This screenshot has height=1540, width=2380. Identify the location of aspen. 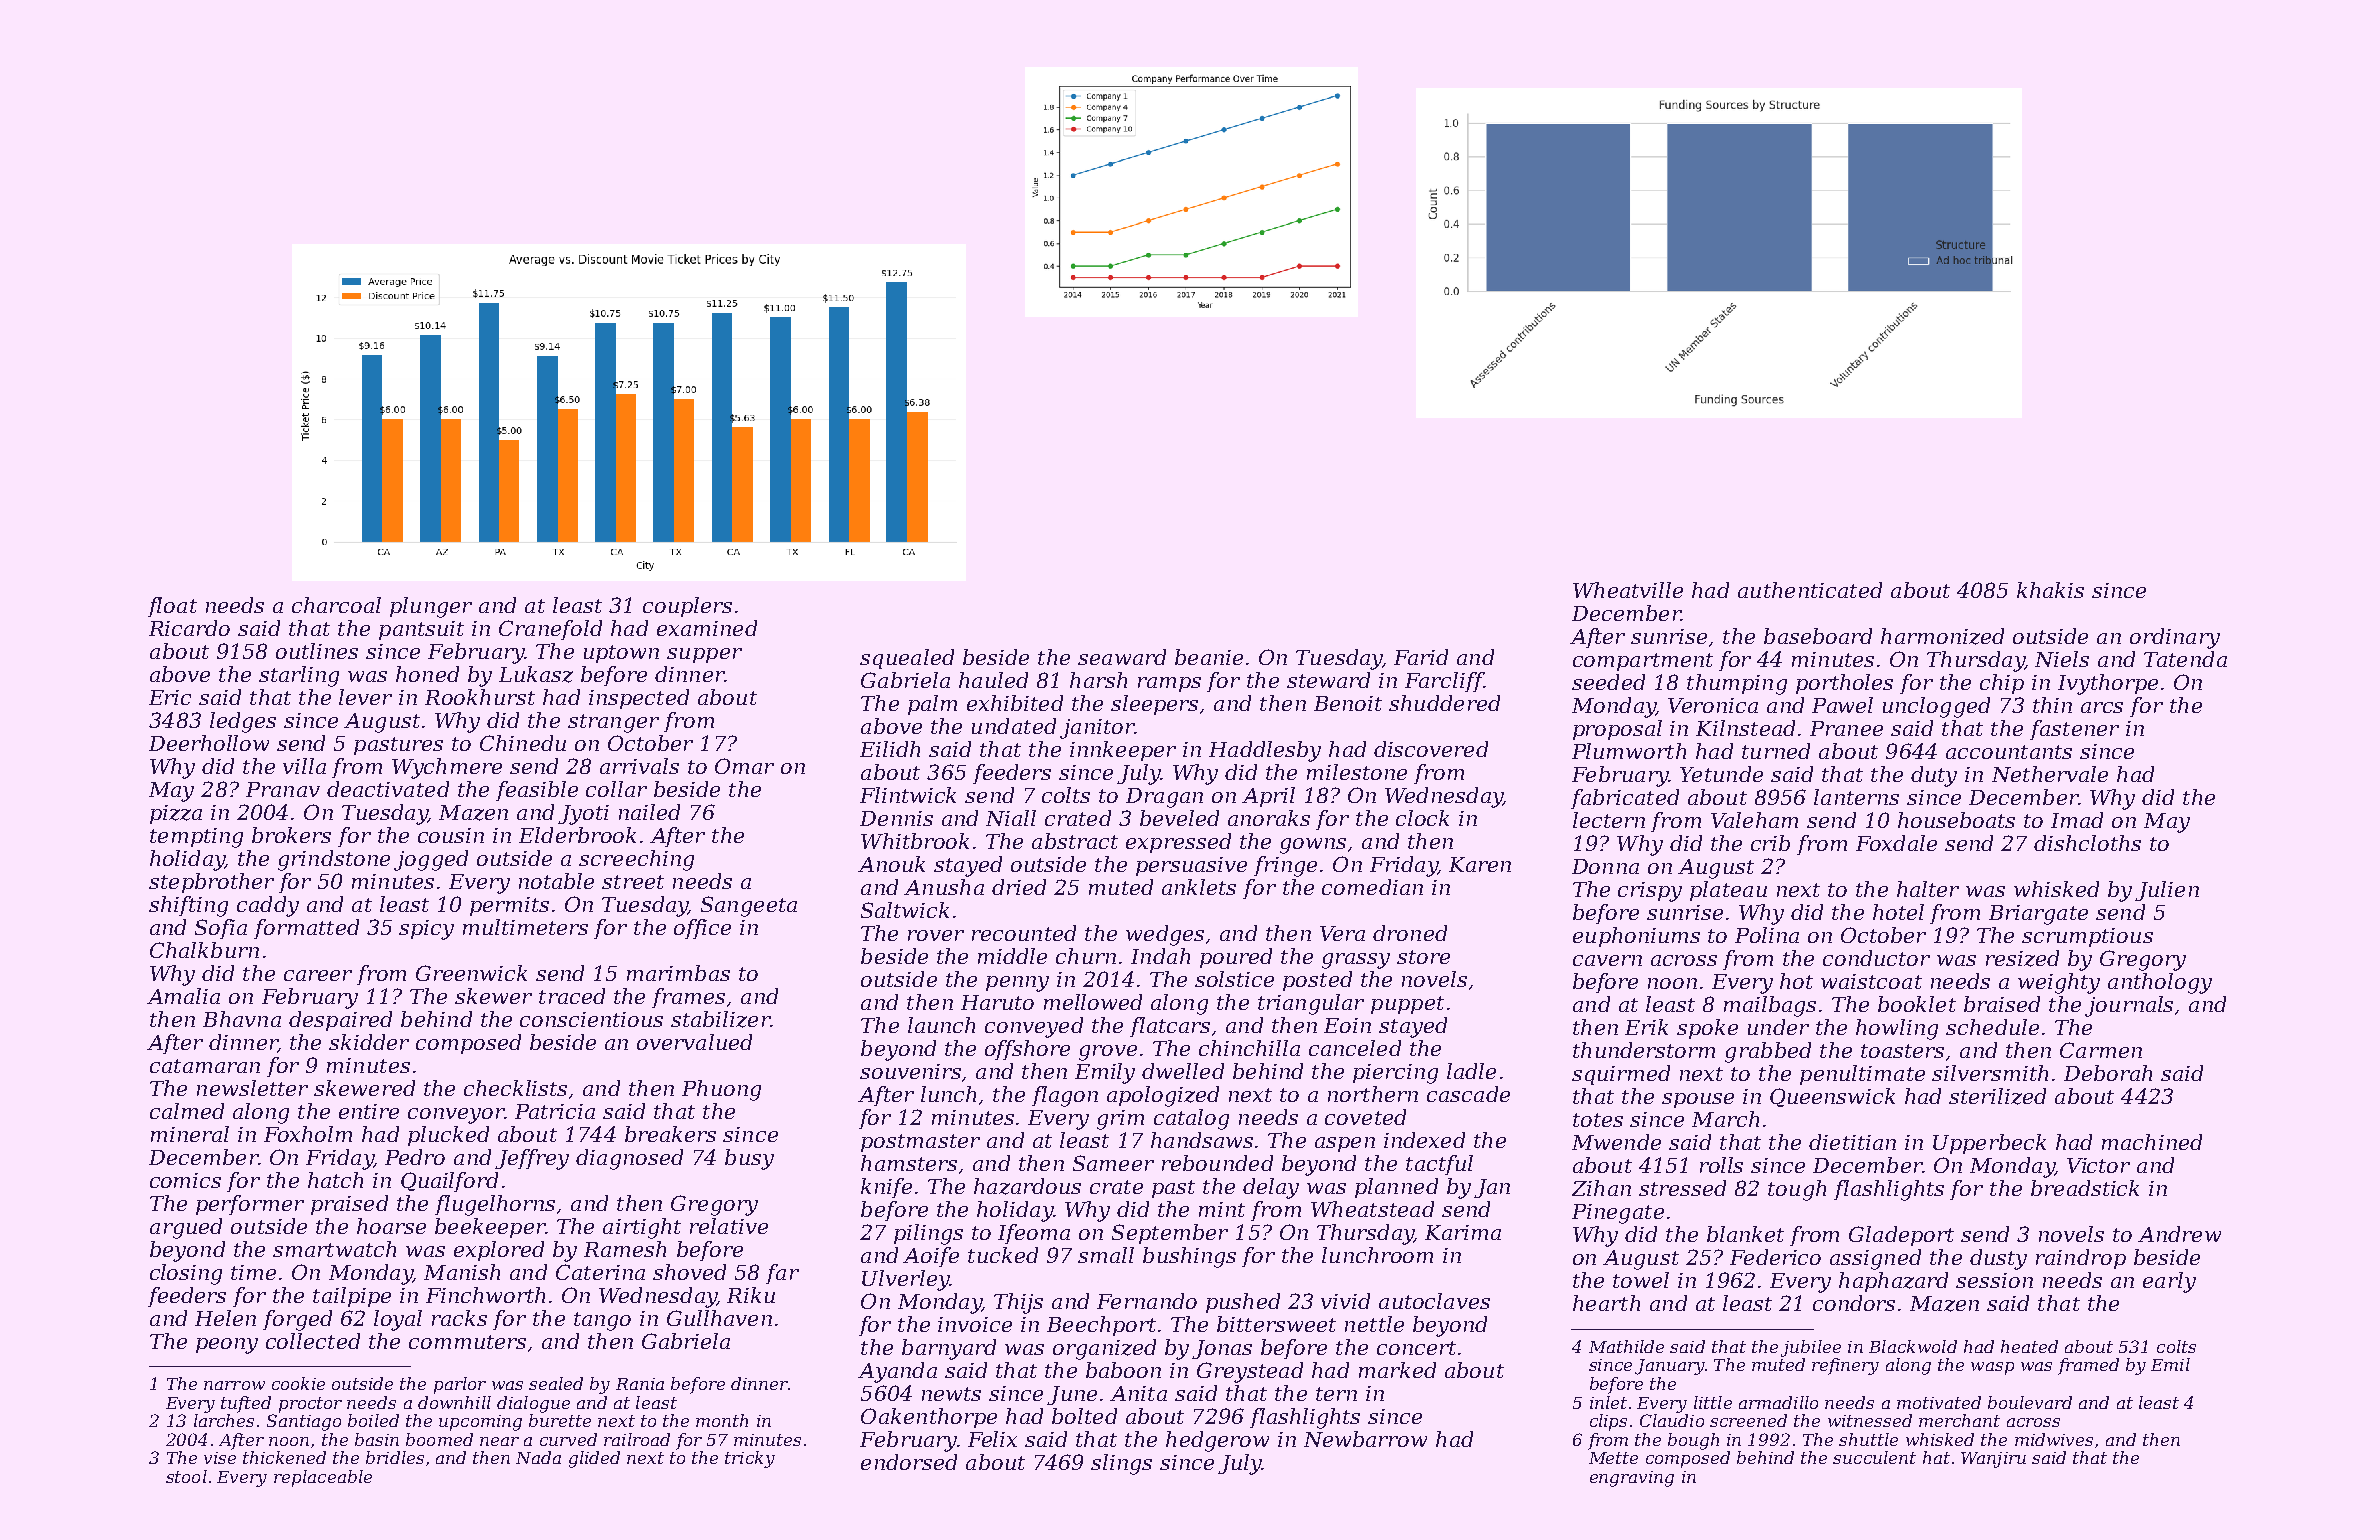
(1345, 1144).
